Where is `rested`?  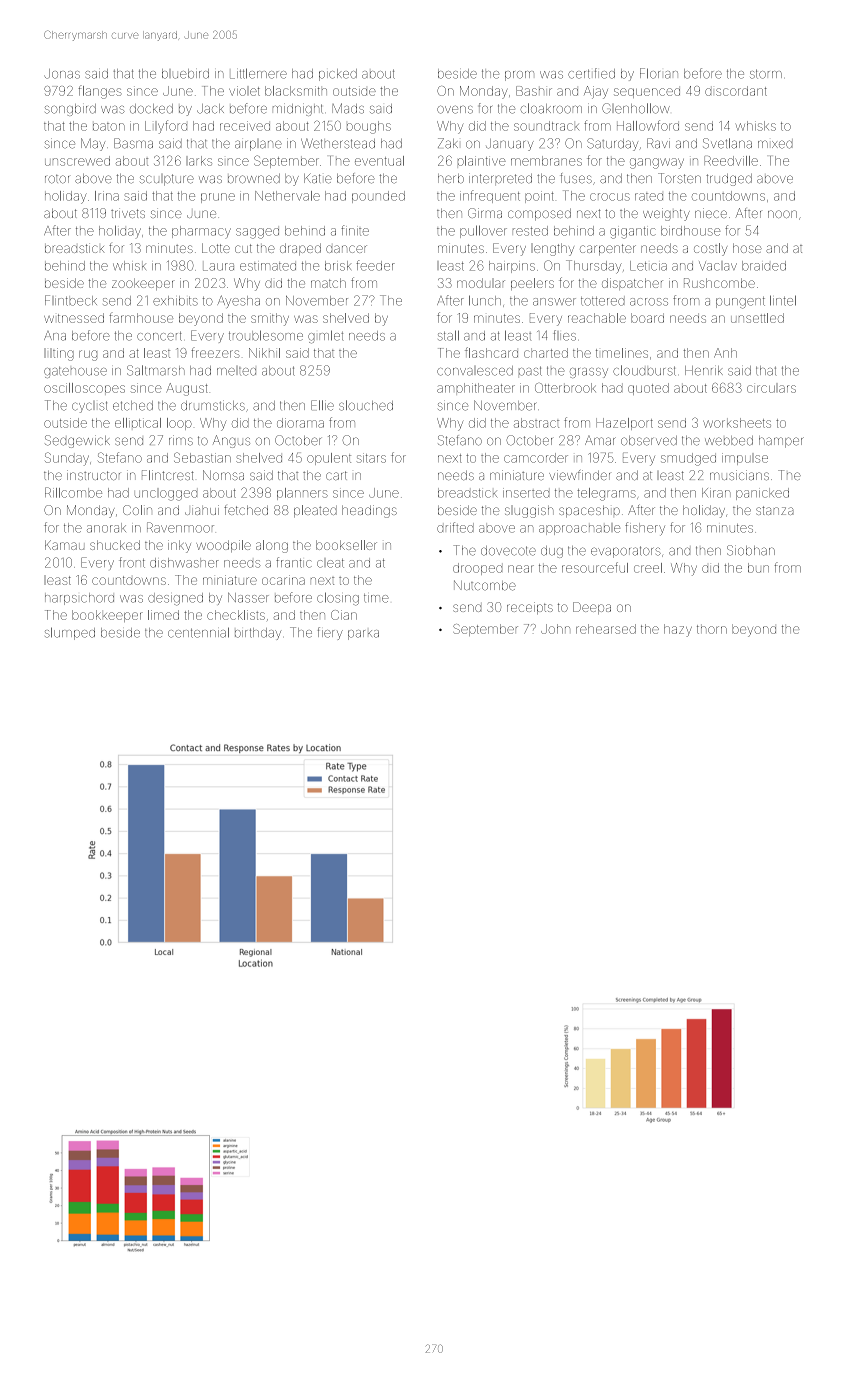 rested is located at coordinates (530, 231).
